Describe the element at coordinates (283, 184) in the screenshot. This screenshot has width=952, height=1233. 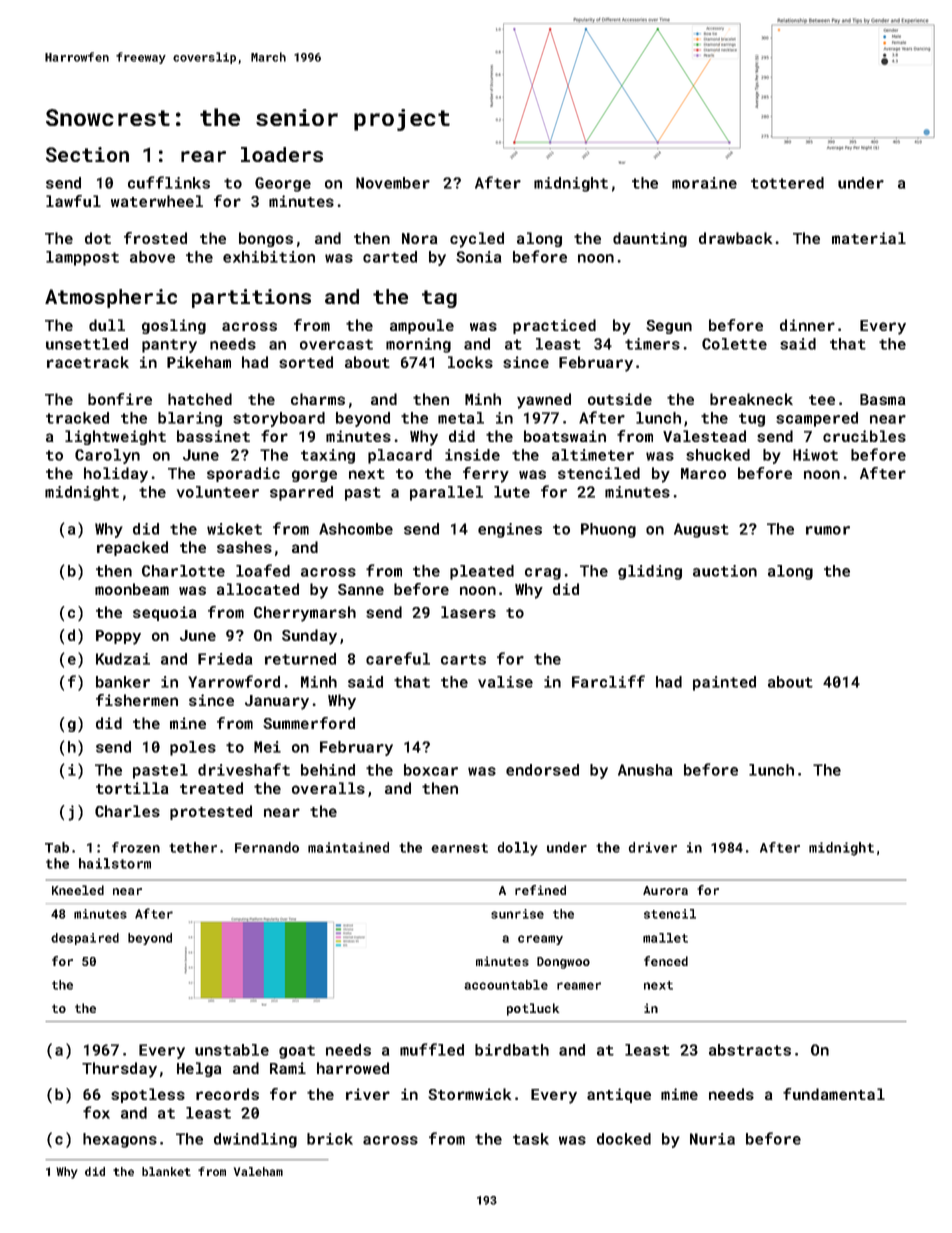
I see `George` at that location.
